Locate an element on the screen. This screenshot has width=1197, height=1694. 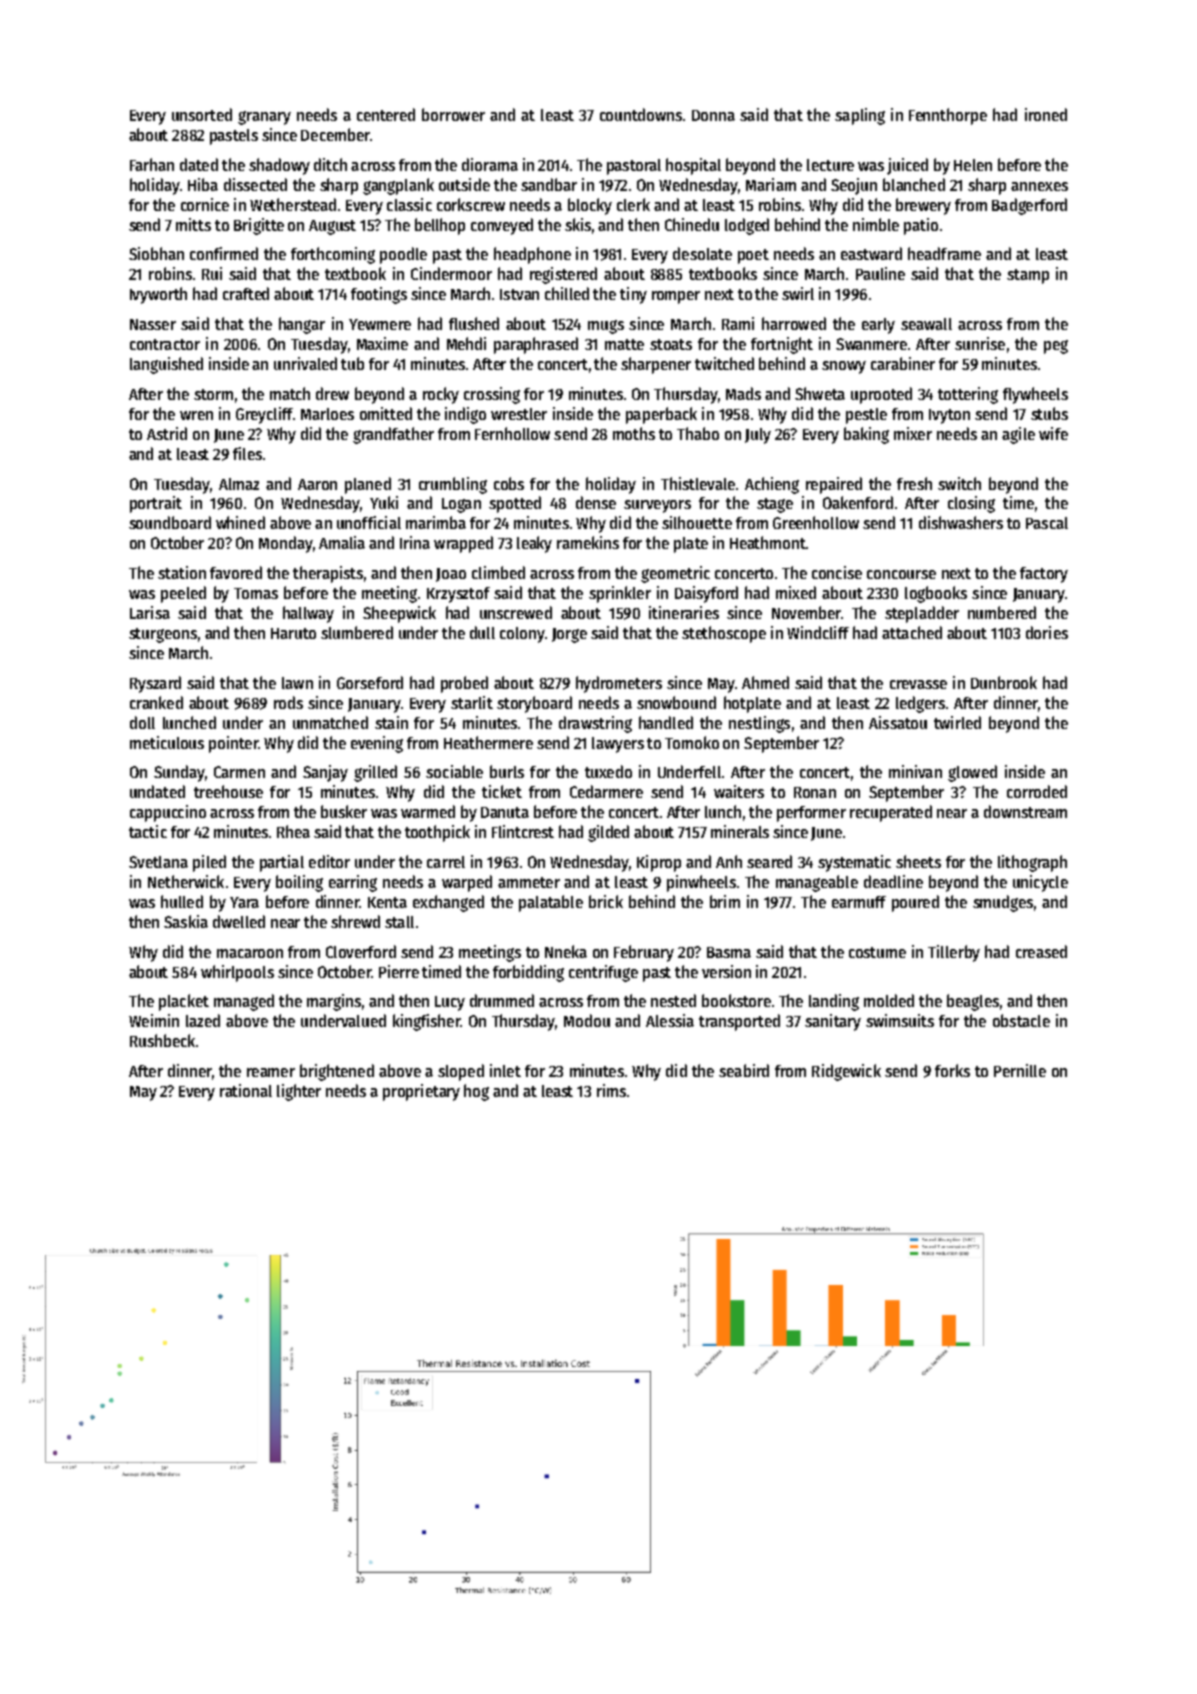
mitts is located at coordinates (193, 224).
